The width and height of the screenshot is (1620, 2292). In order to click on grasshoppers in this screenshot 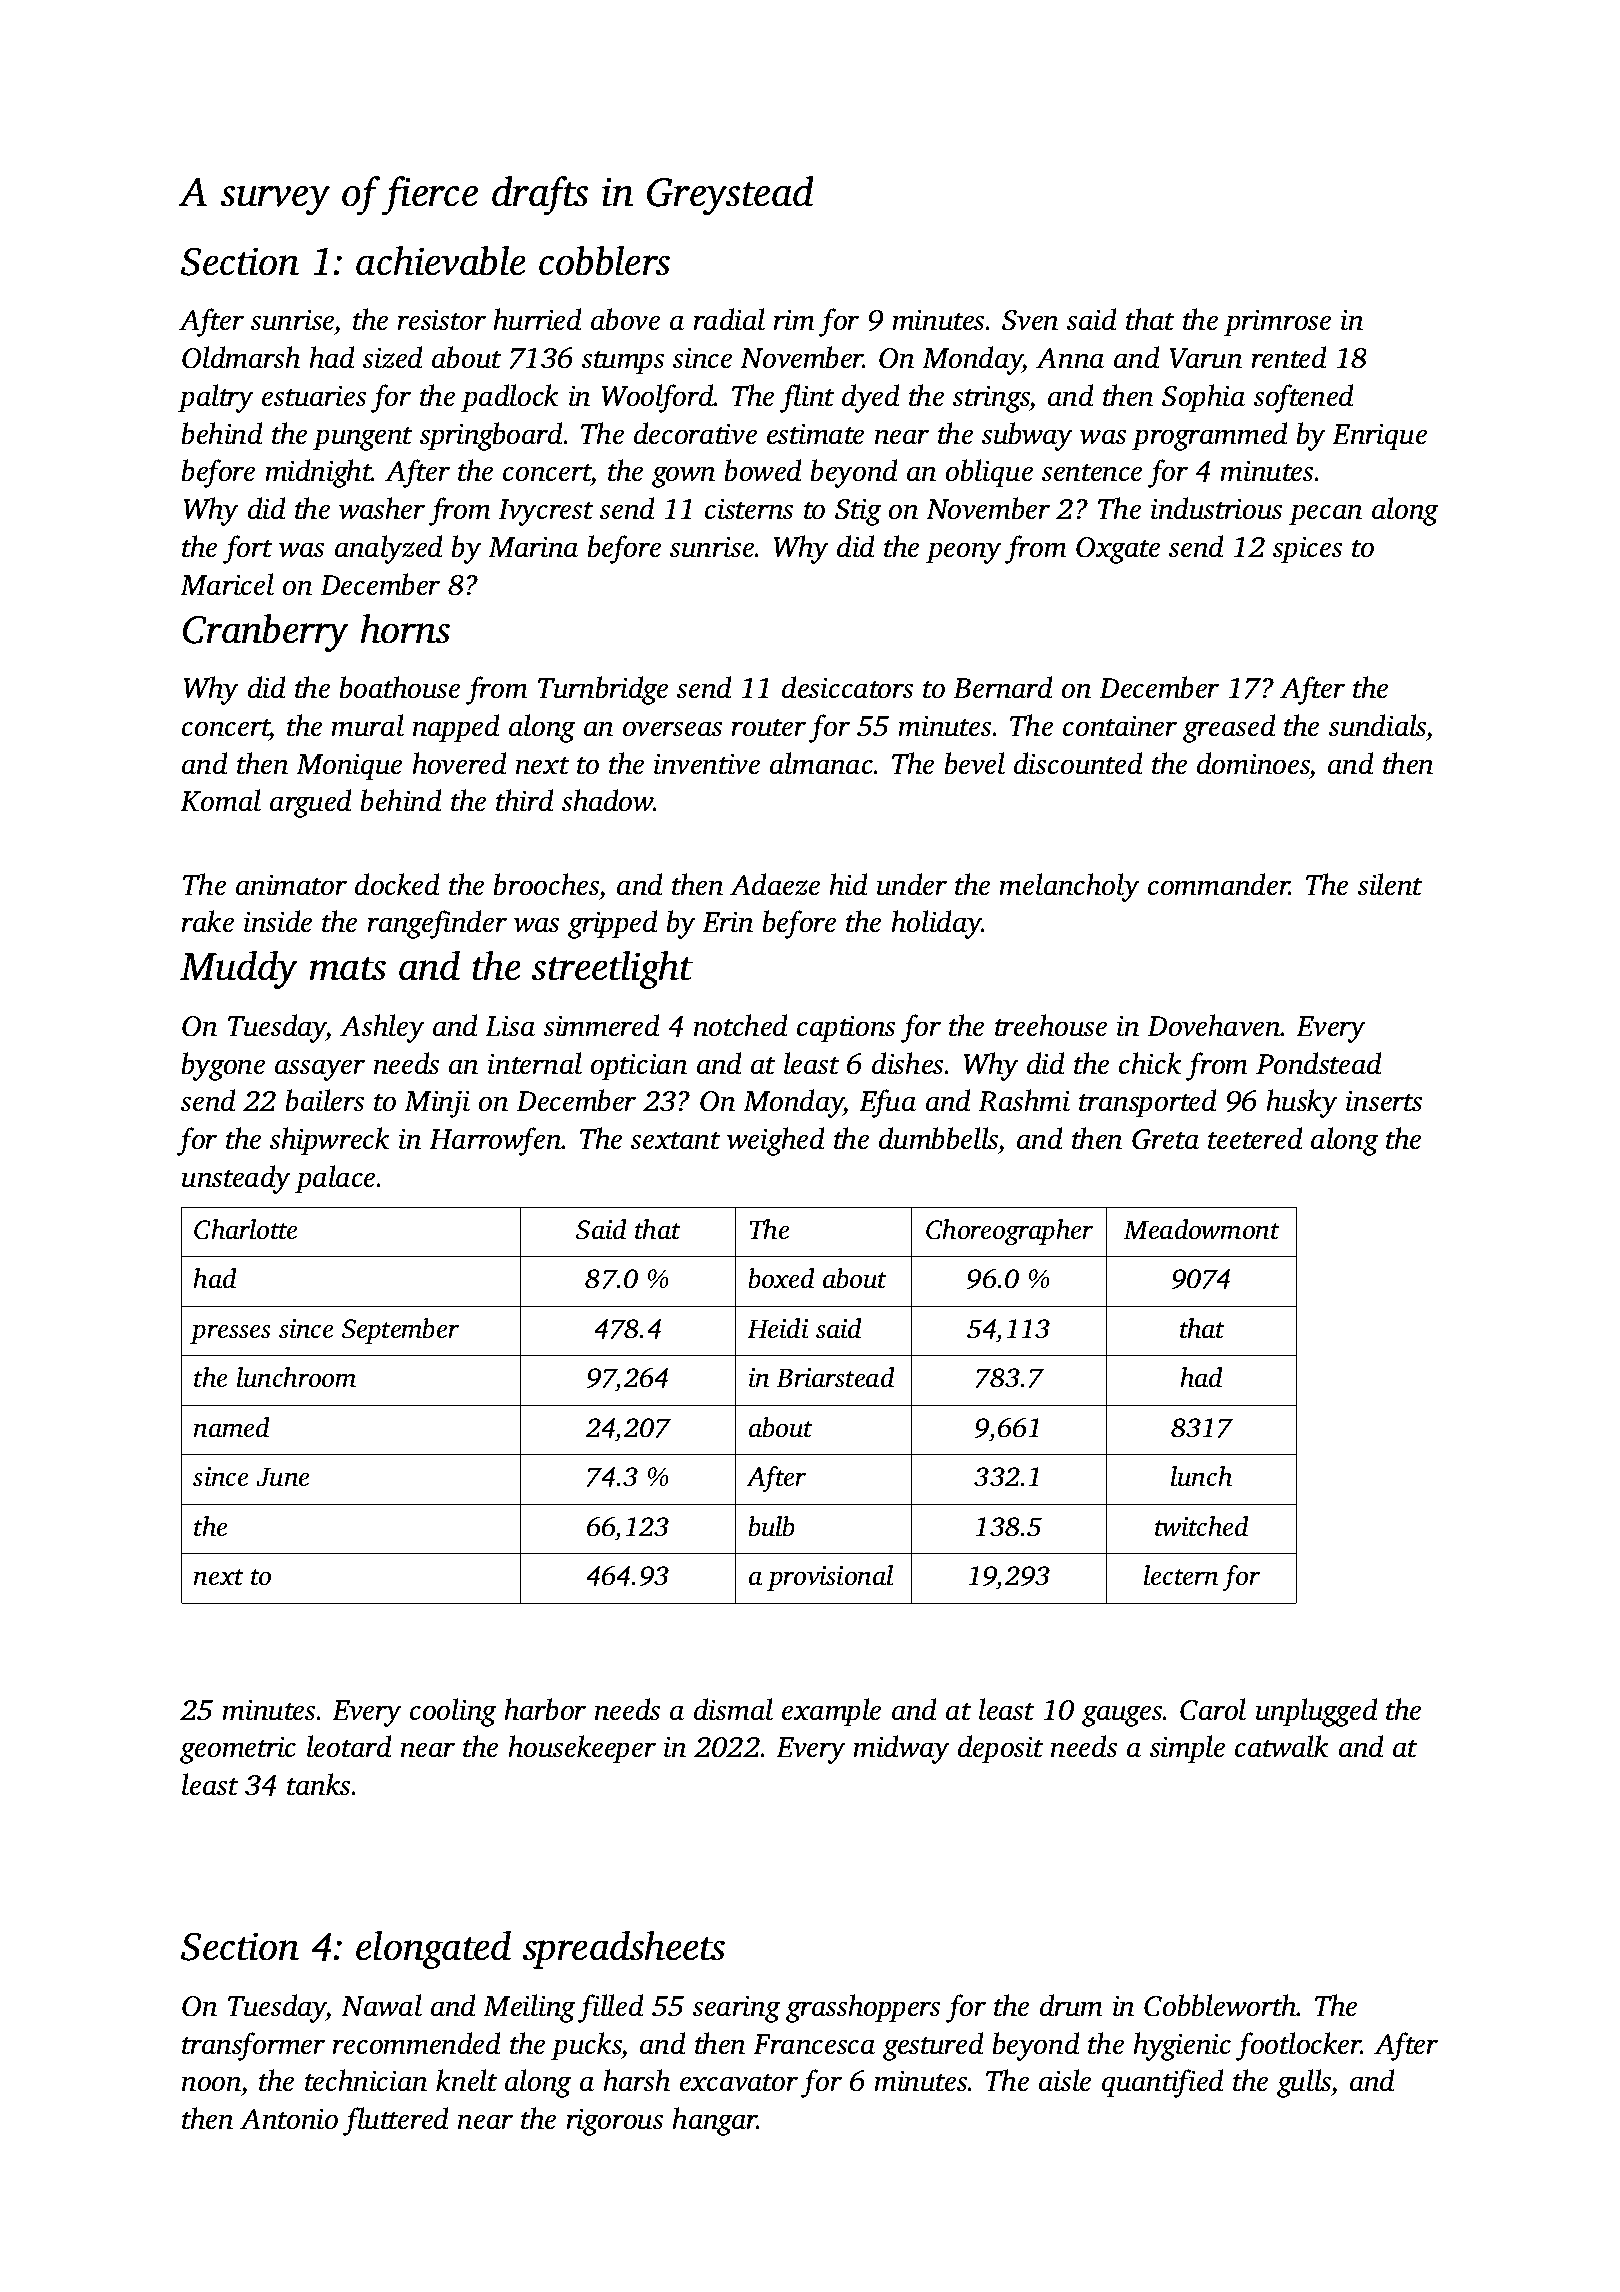, I will do `click(863, 2008)`.
